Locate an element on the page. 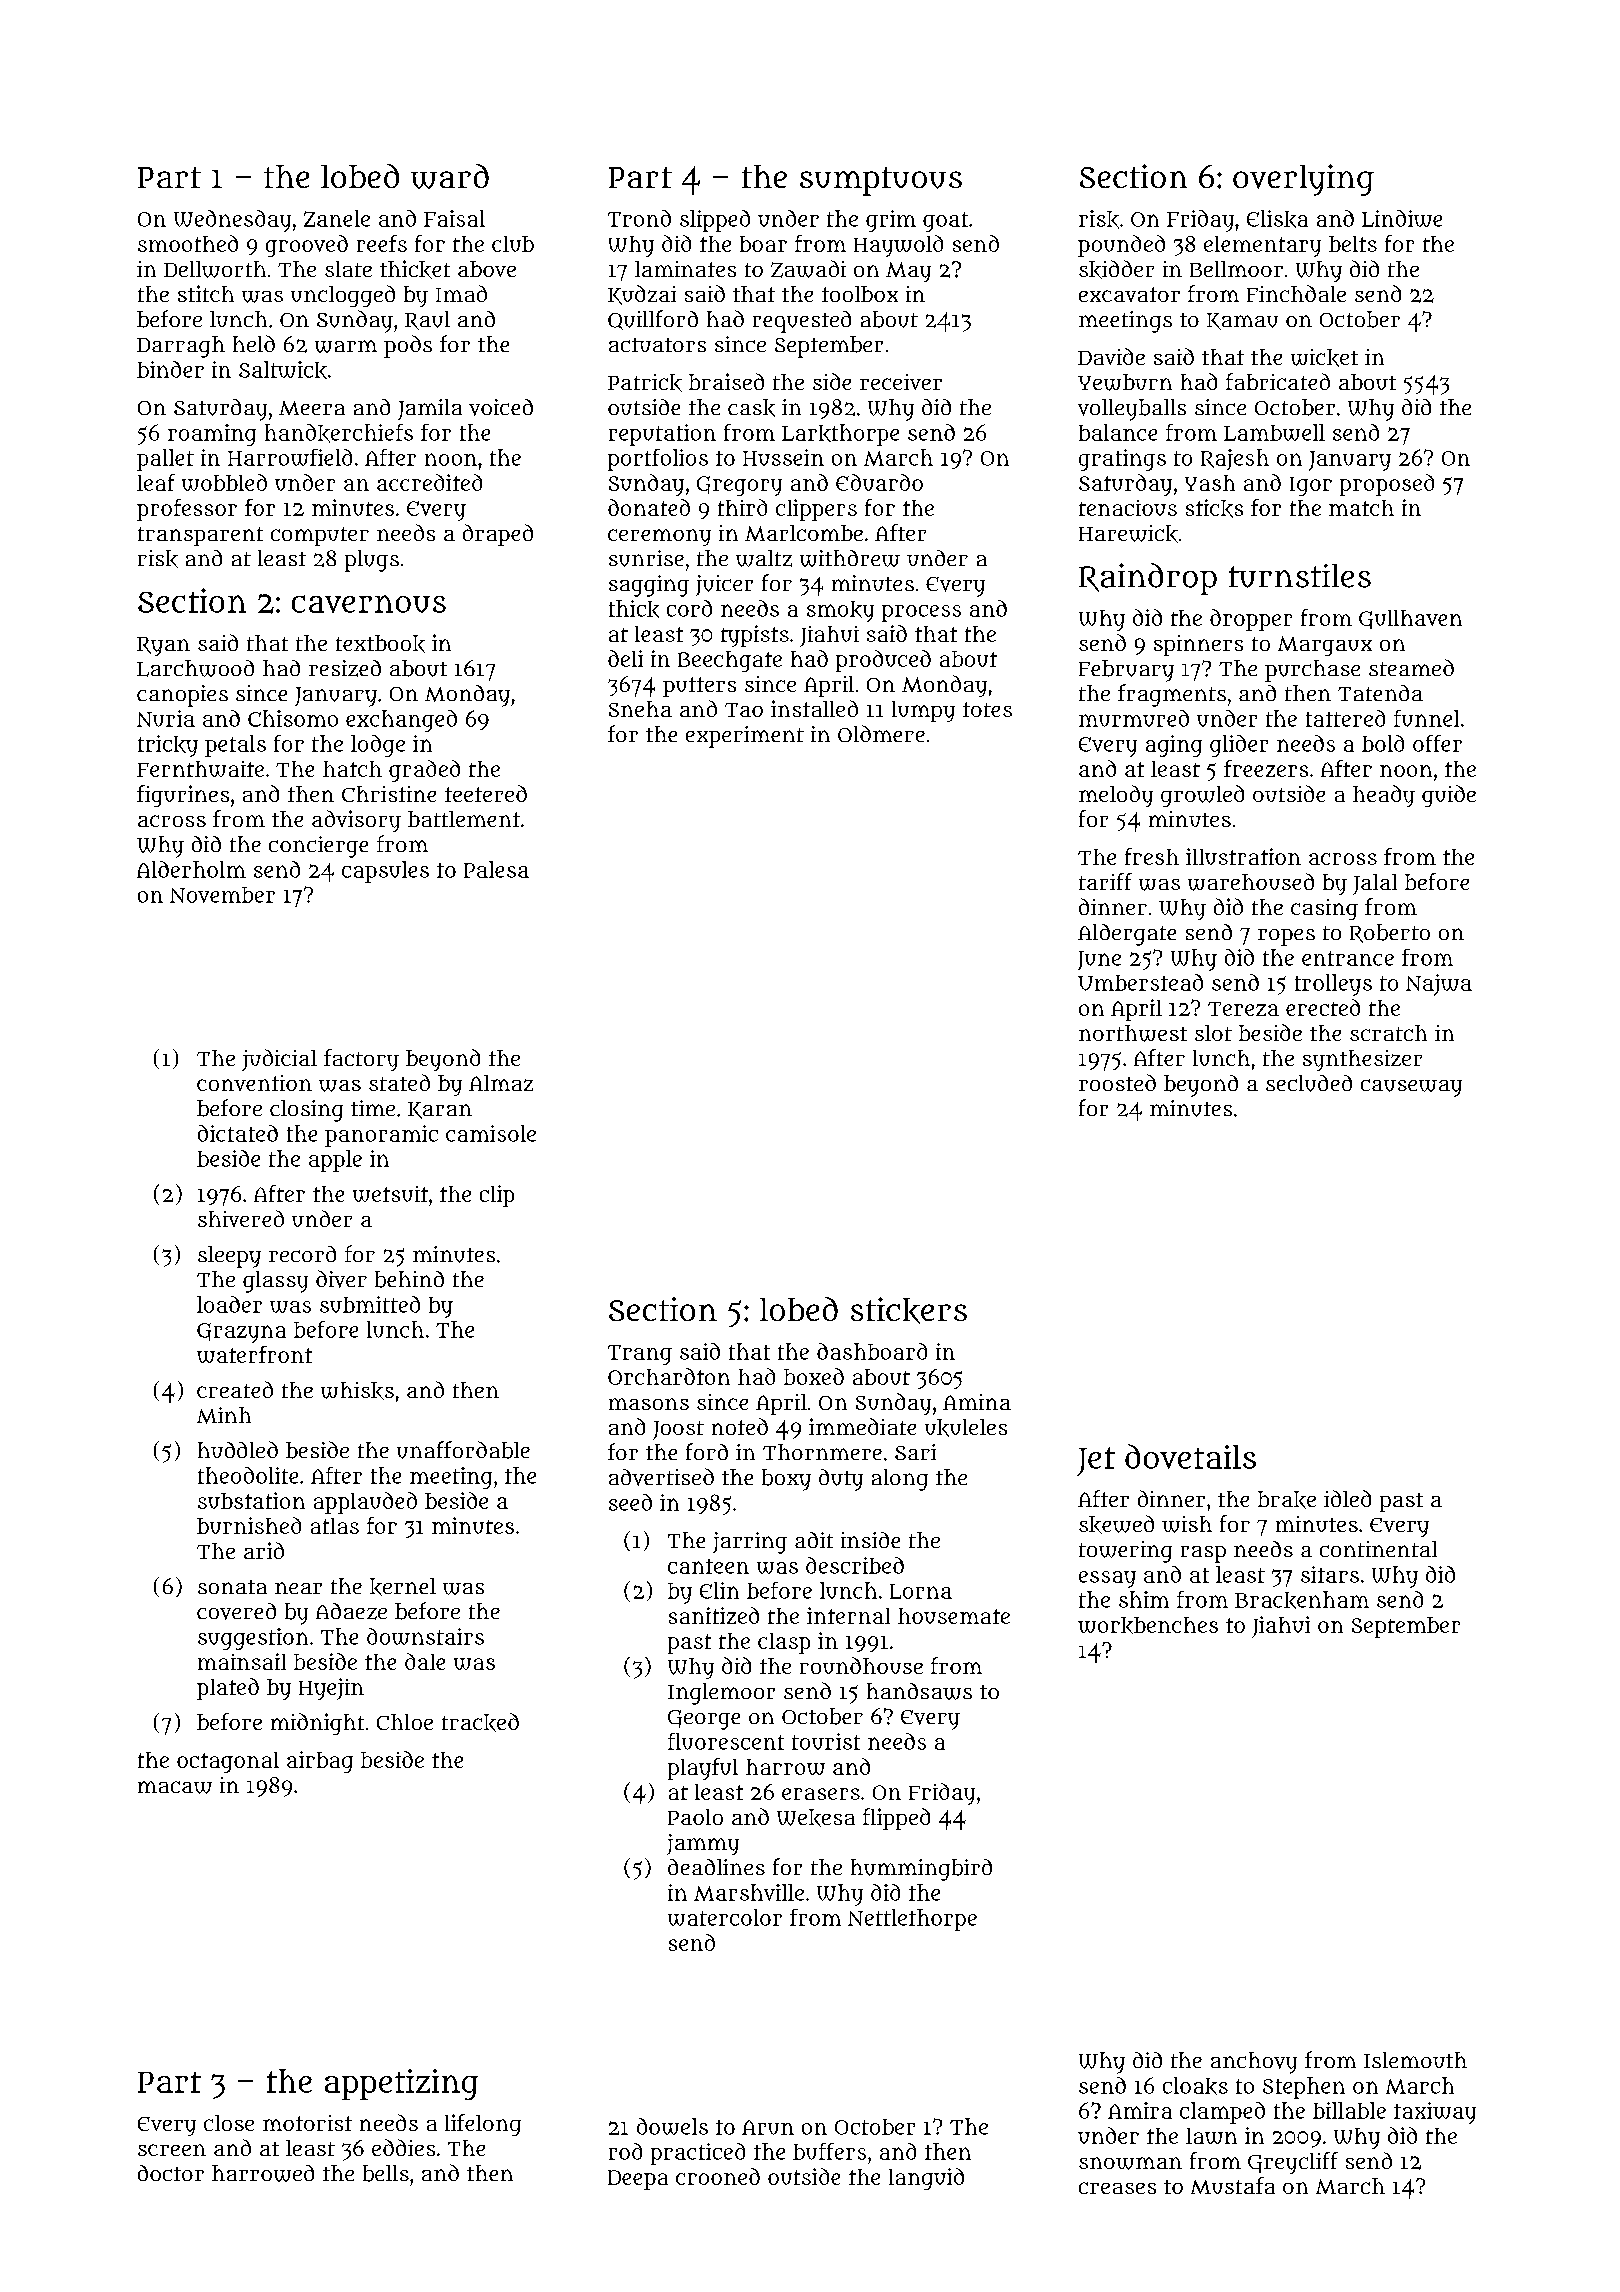 Image resolution: width=1620 pixels, height=2292 pixels. close is located at coordinates (229, 2123).
